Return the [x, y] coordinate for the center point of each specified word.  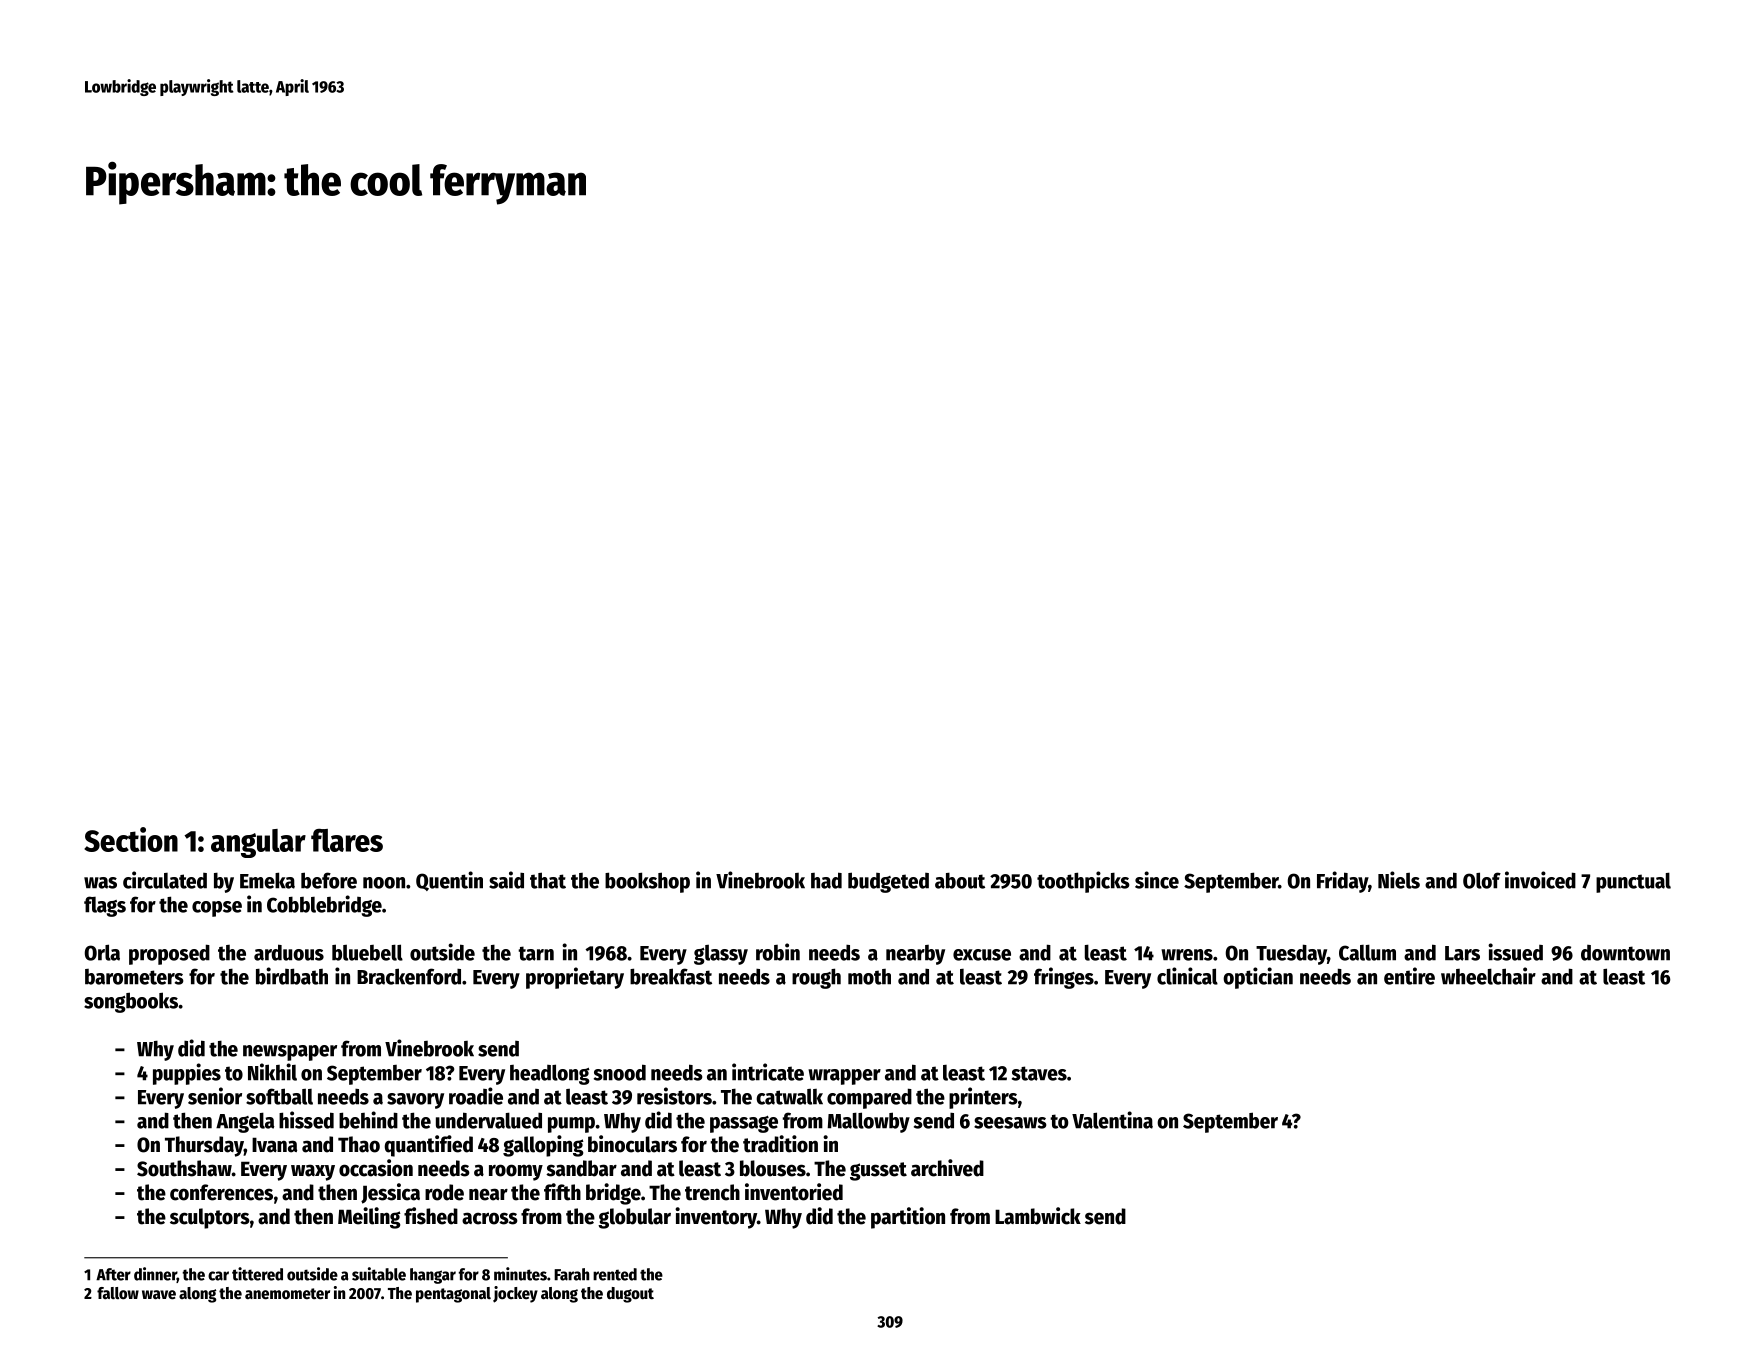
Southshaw [184, 1168]
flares [347, 840]
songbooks [131, 1002]
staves [1039, 1073]
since [1157, 880]
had [826, 880]
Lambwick [1038, 1216]
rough [816, 978]
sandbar [581, 1168]
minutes [520, 1274]
